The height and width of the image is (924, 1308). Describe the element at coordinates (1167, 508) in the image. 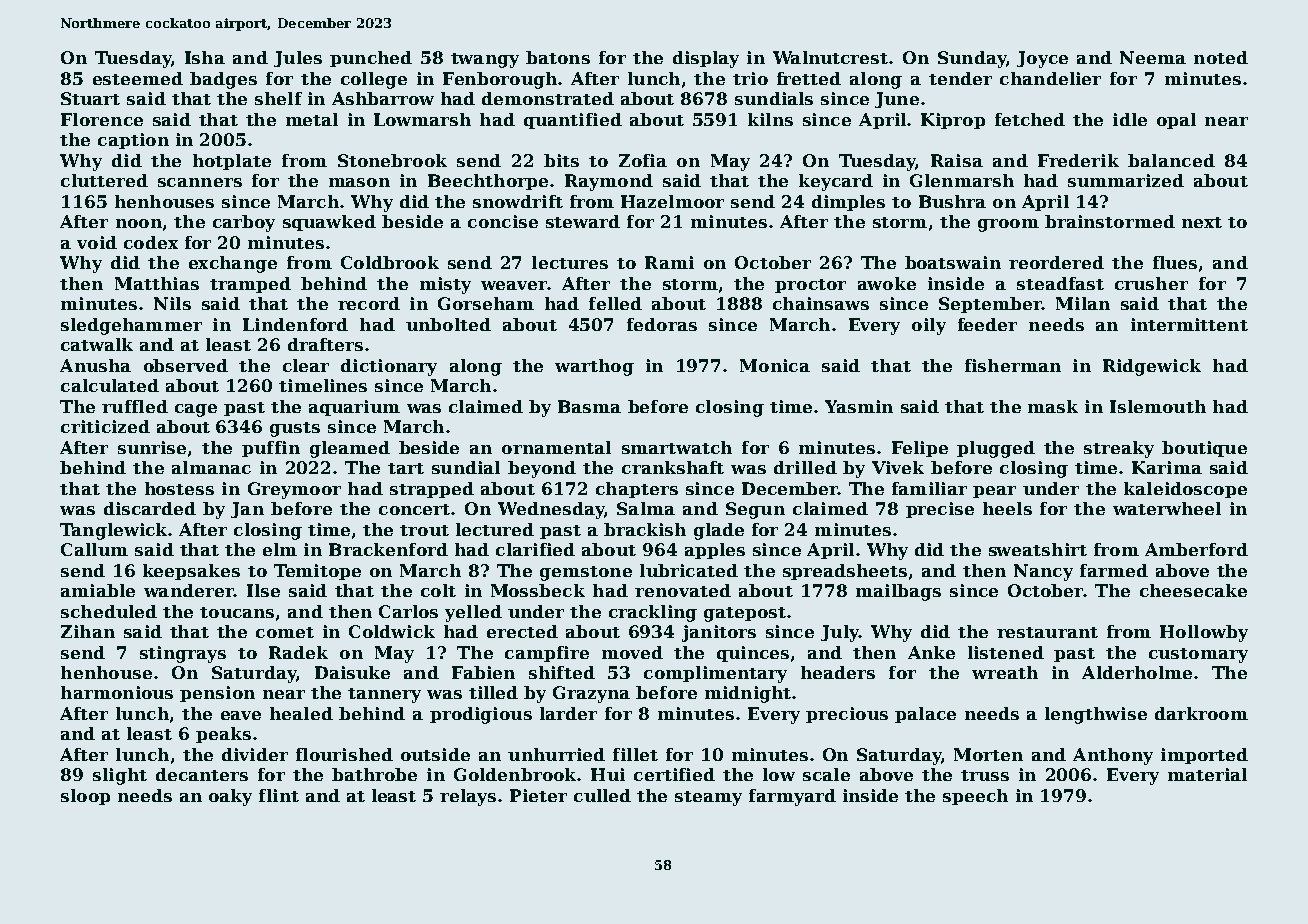

I see `waterwheel` at that location.
